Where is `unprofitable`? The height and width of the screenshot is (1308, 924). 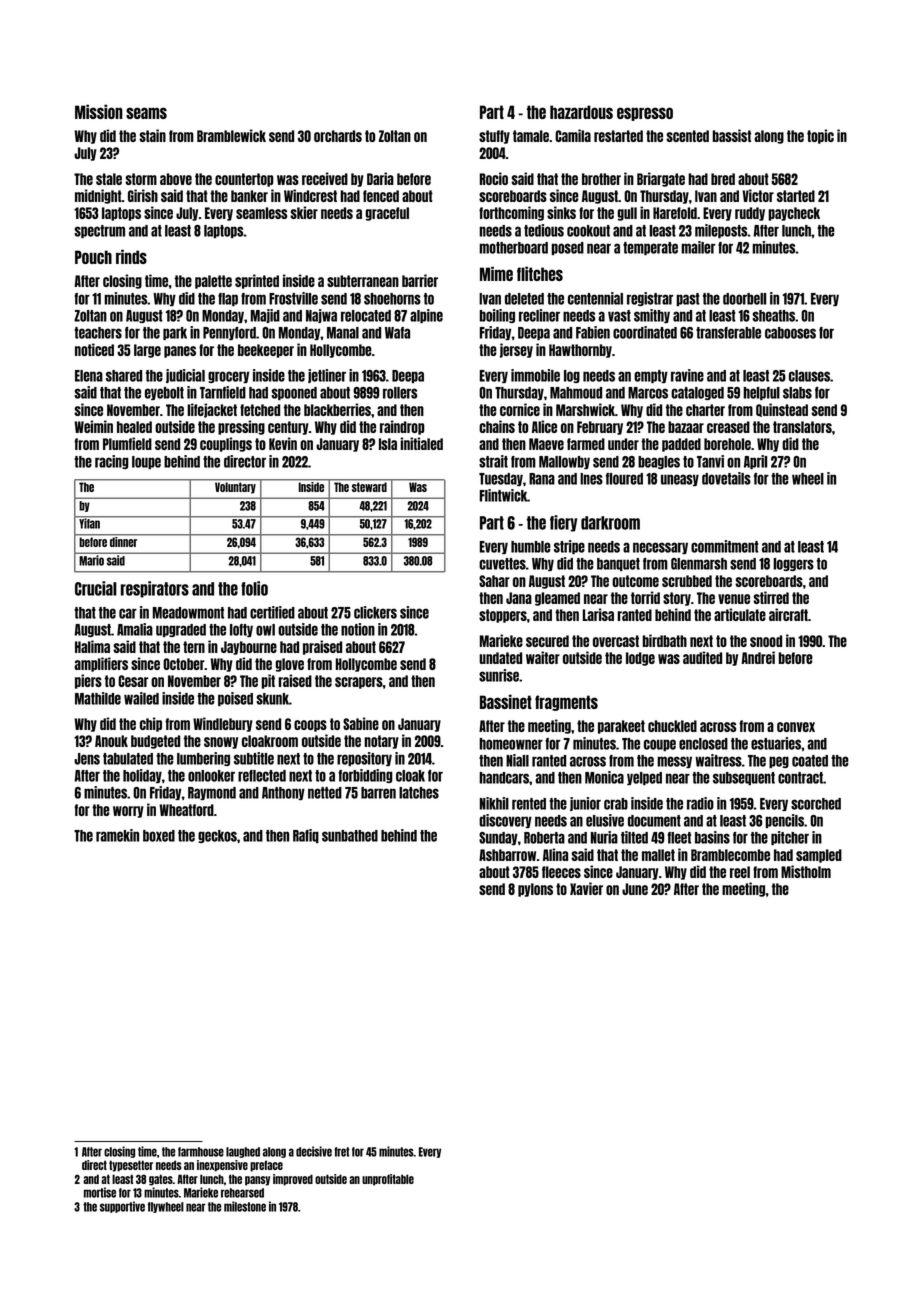
unprofitable is located at coordinates (388, 1180).
